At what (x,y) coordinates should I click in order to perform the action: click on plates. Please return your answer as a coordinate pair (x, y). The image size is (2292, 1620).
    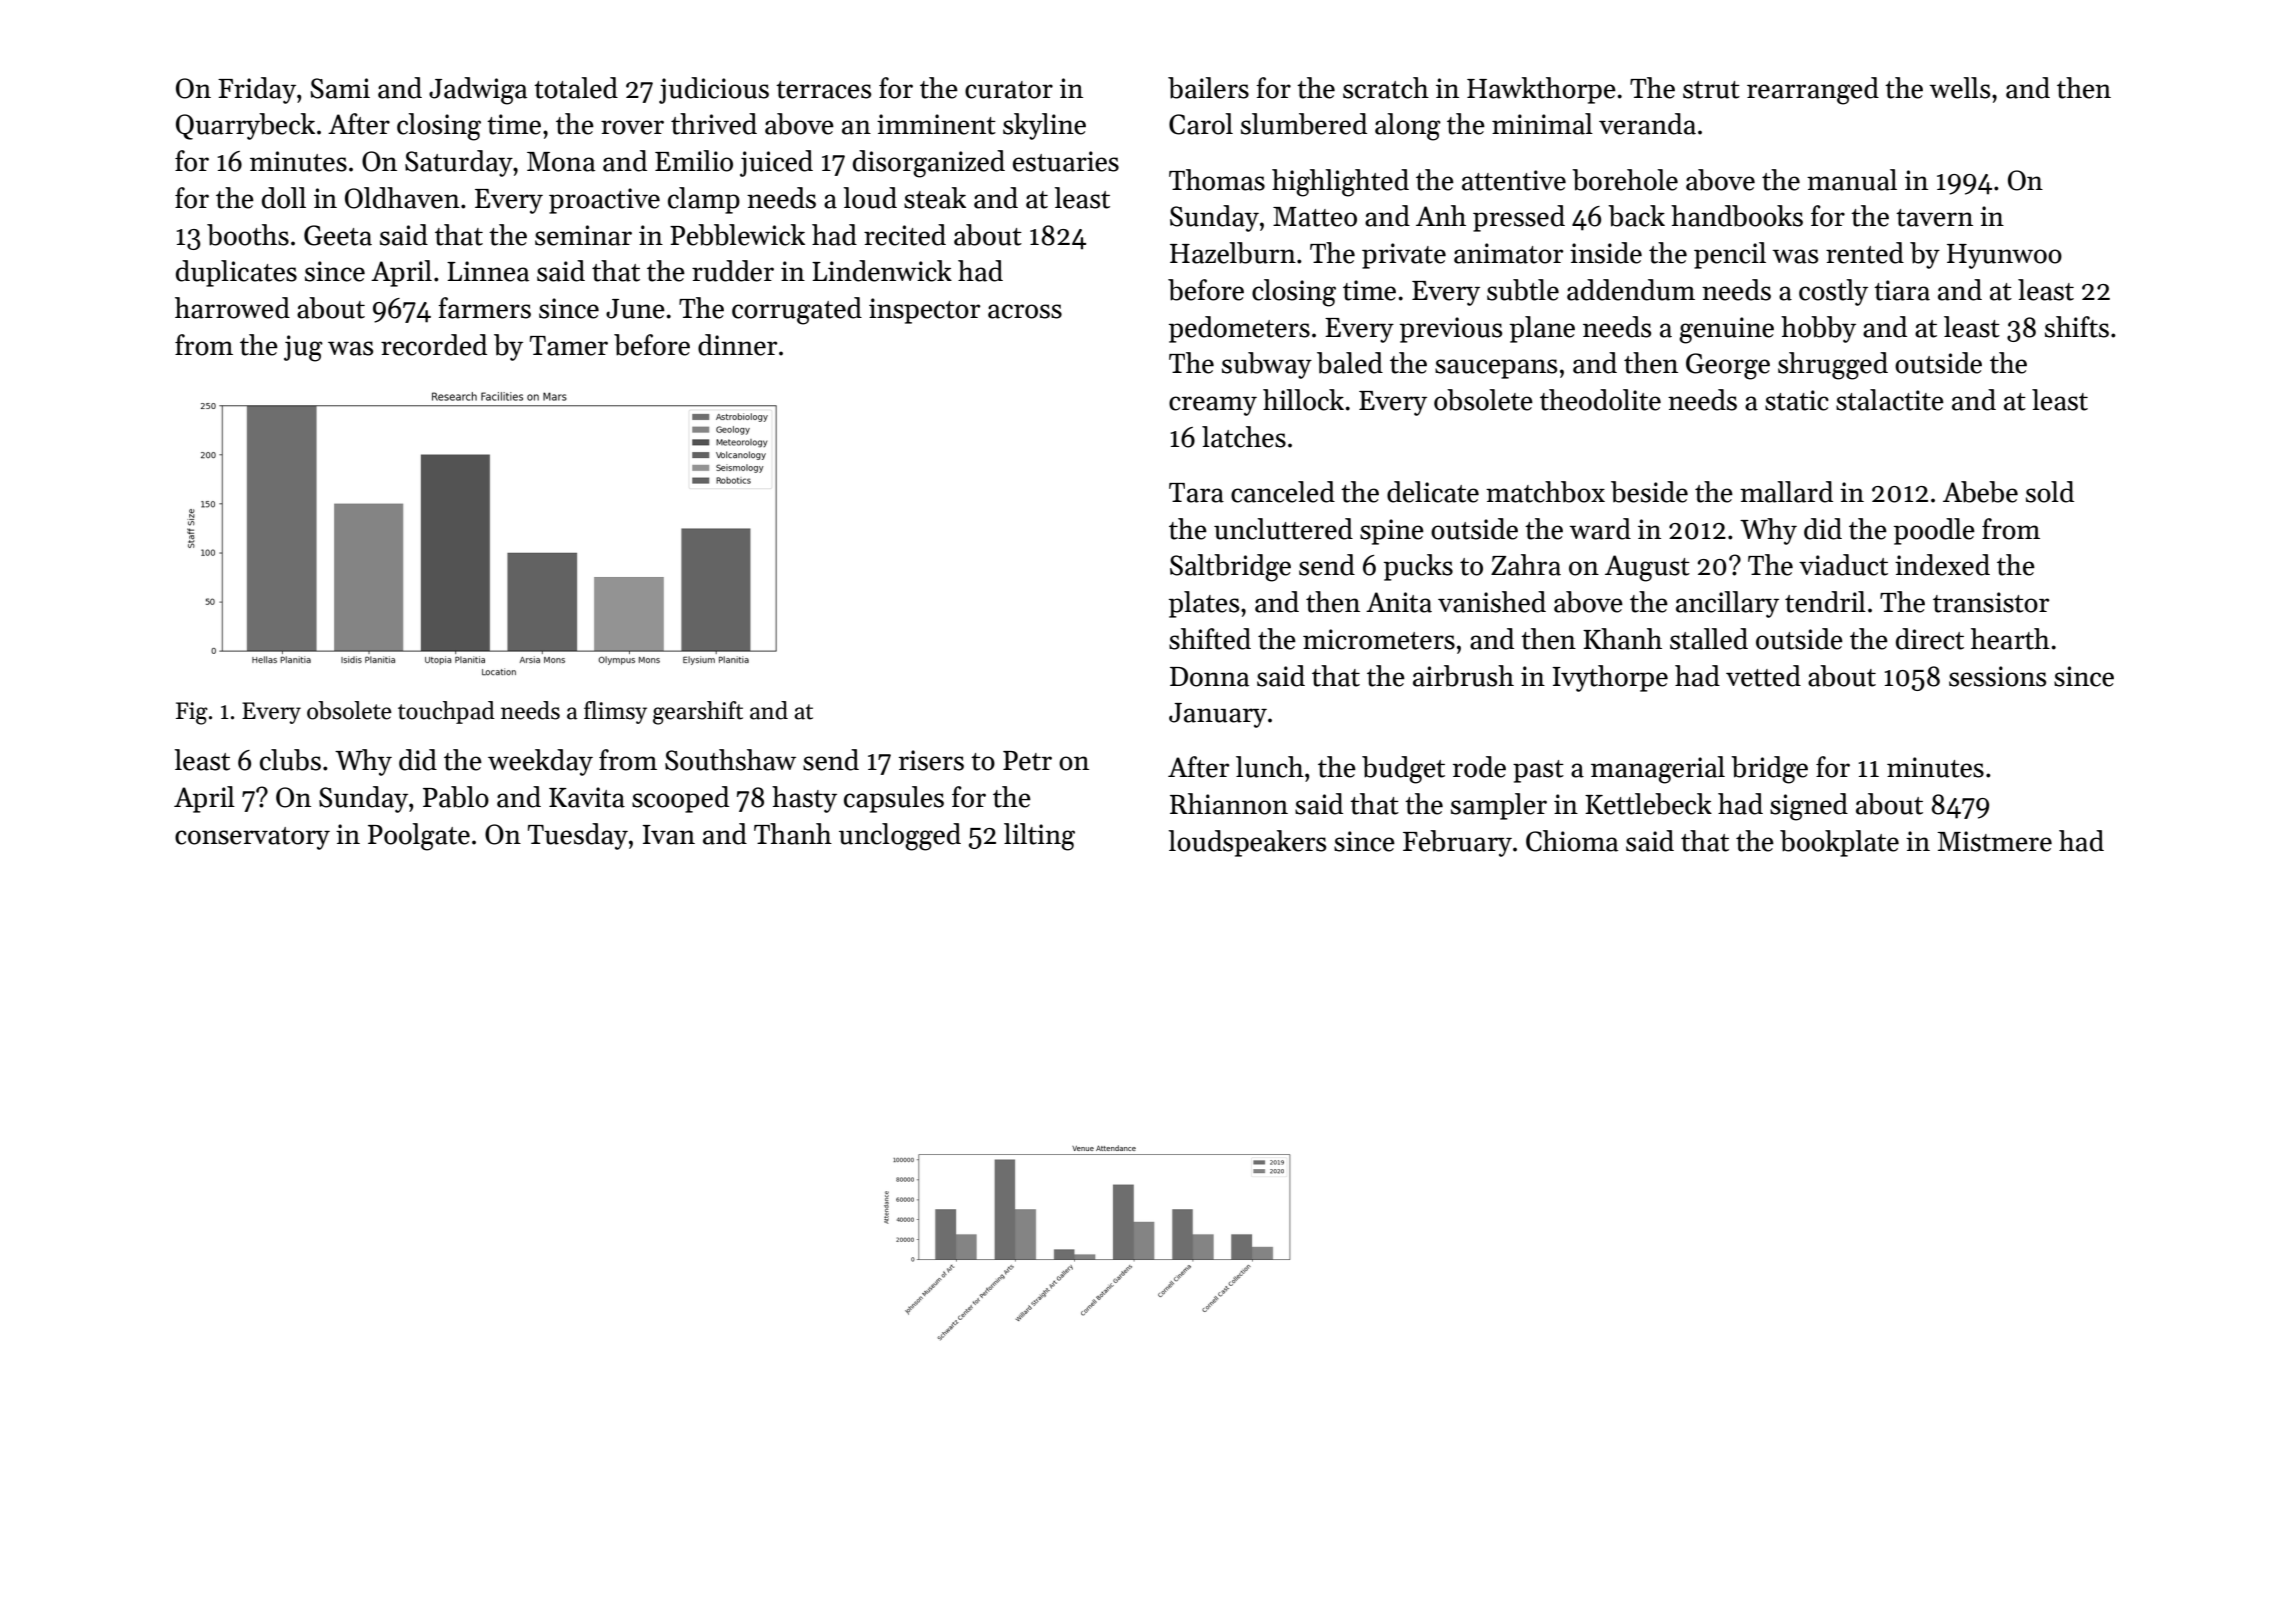
    Looking at the image, I should click on (1204, 604).
